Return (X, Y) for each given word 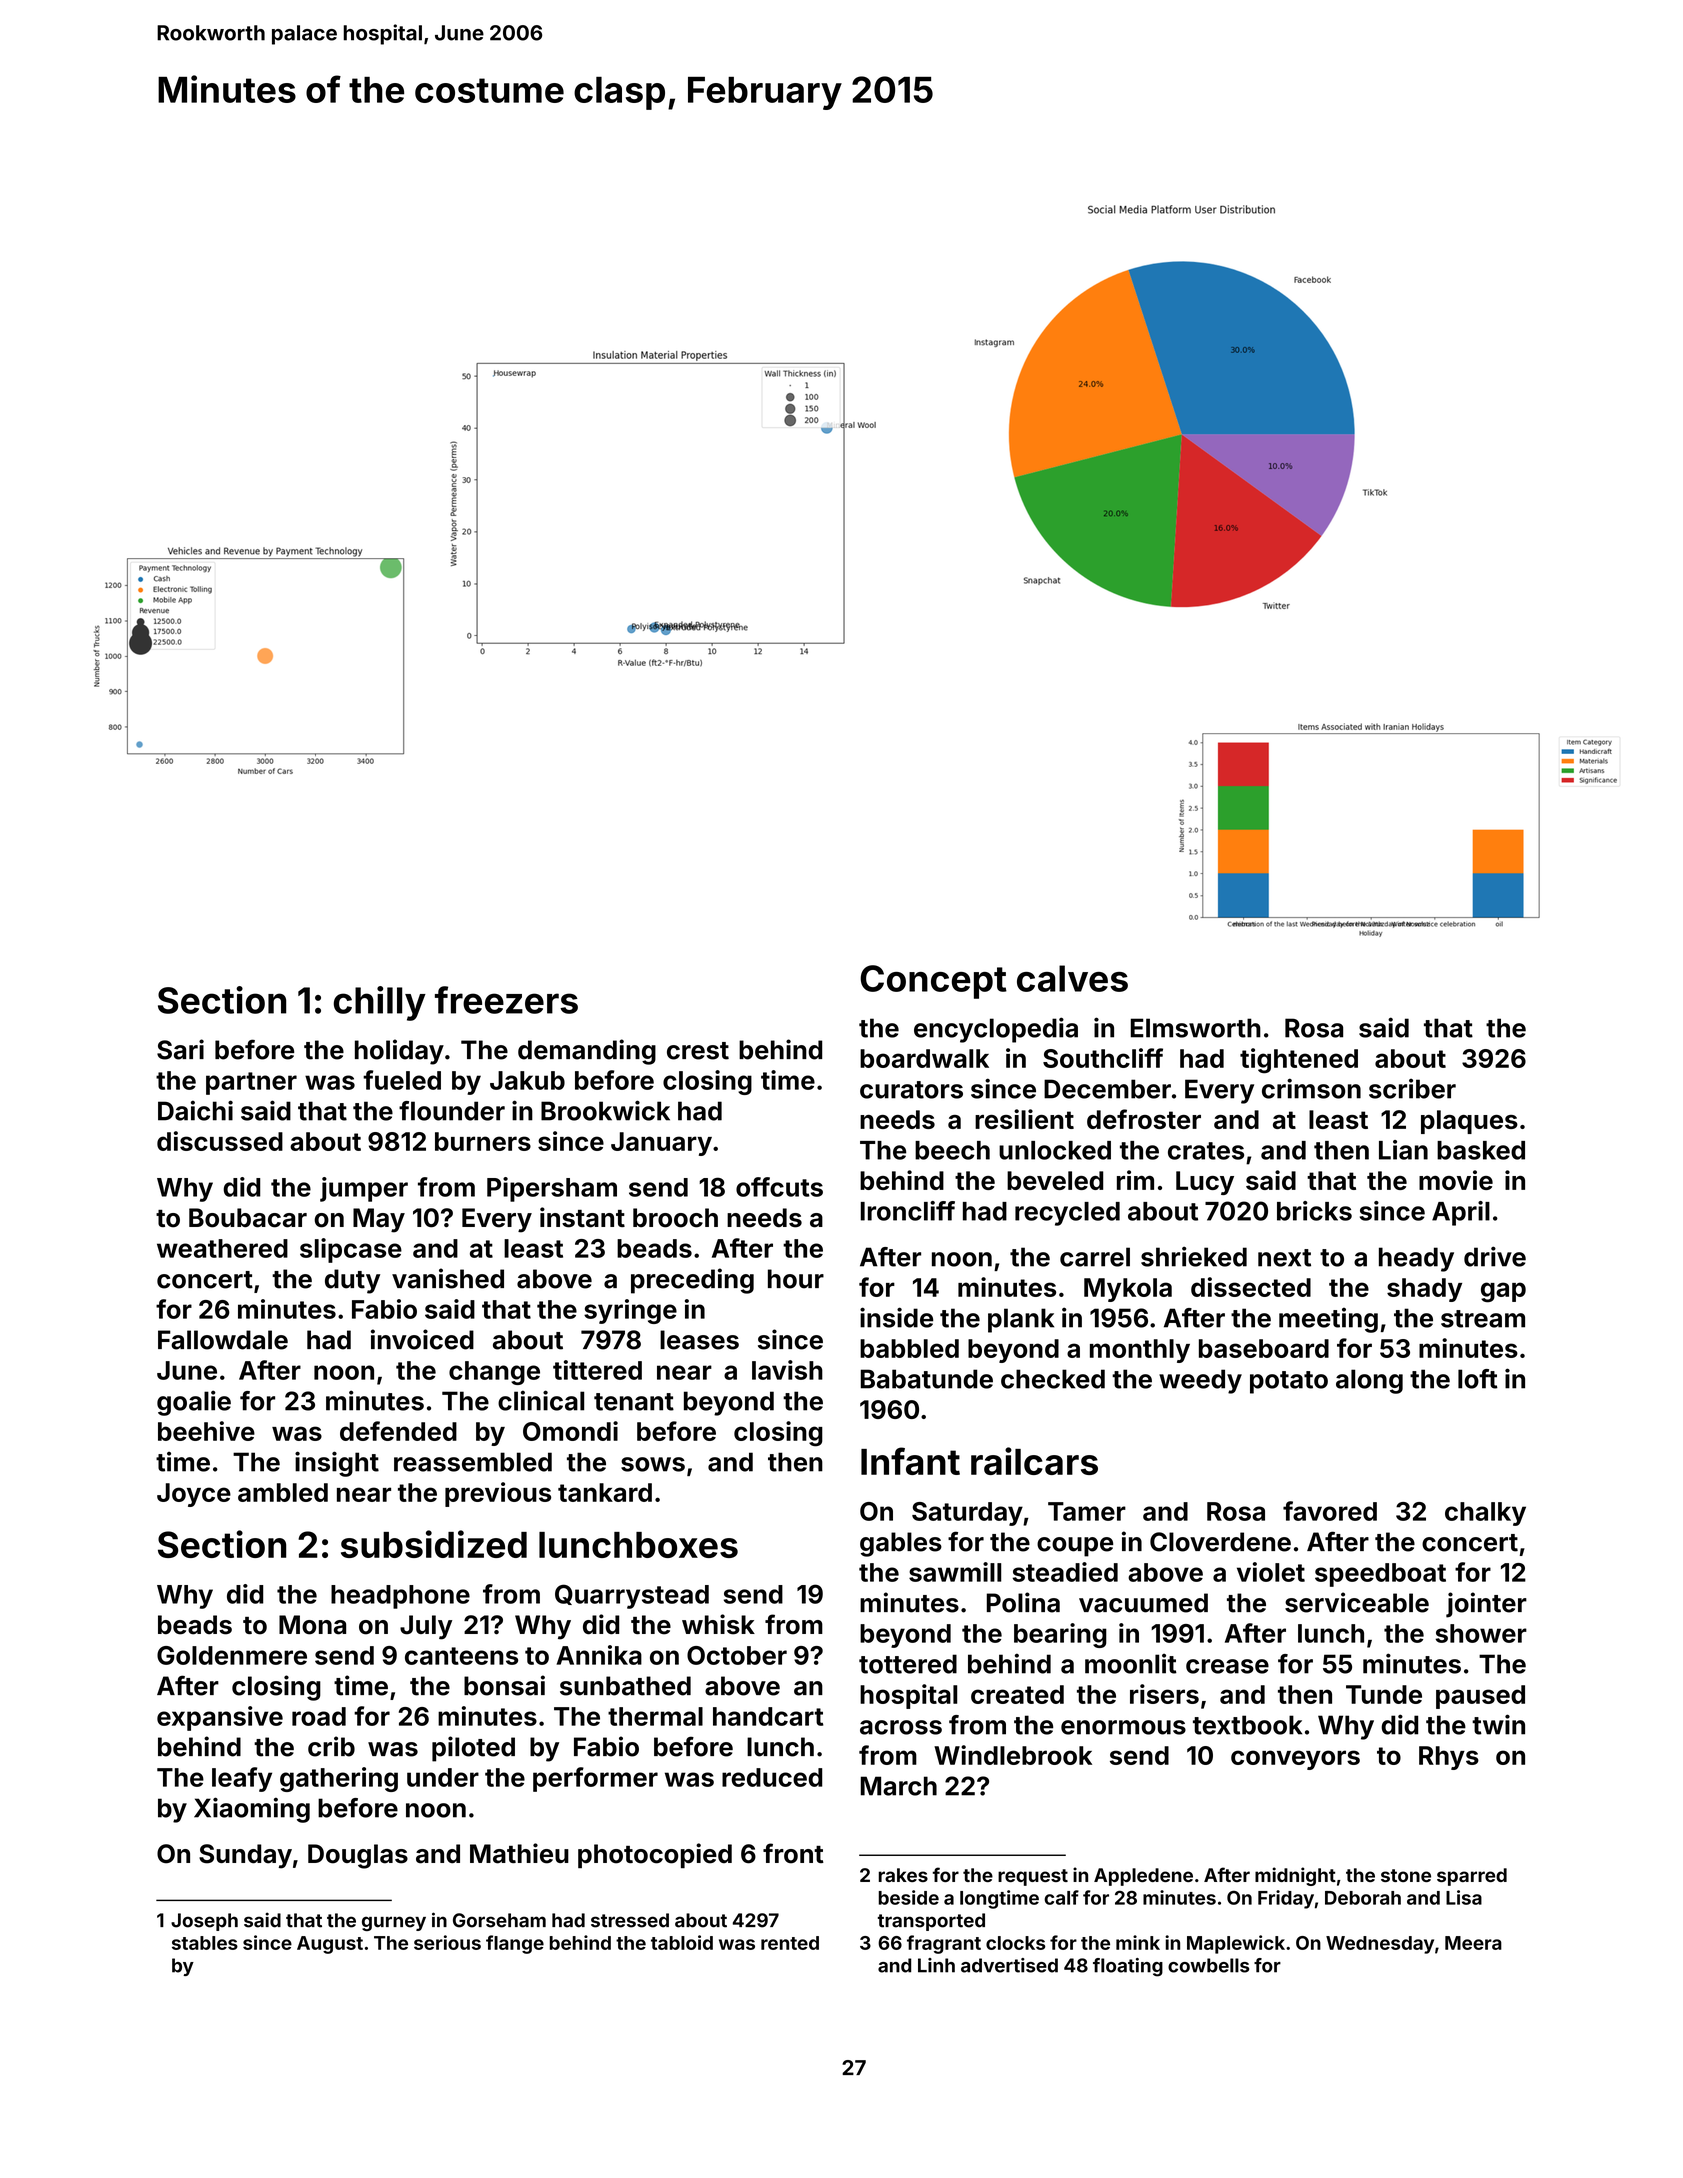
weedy (1200, 1381)
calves (1072, 978)
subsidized (434, 1544)
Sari (180, 1049)
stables (205, 1943)
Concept (933, 982)
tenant (634, 1402)
